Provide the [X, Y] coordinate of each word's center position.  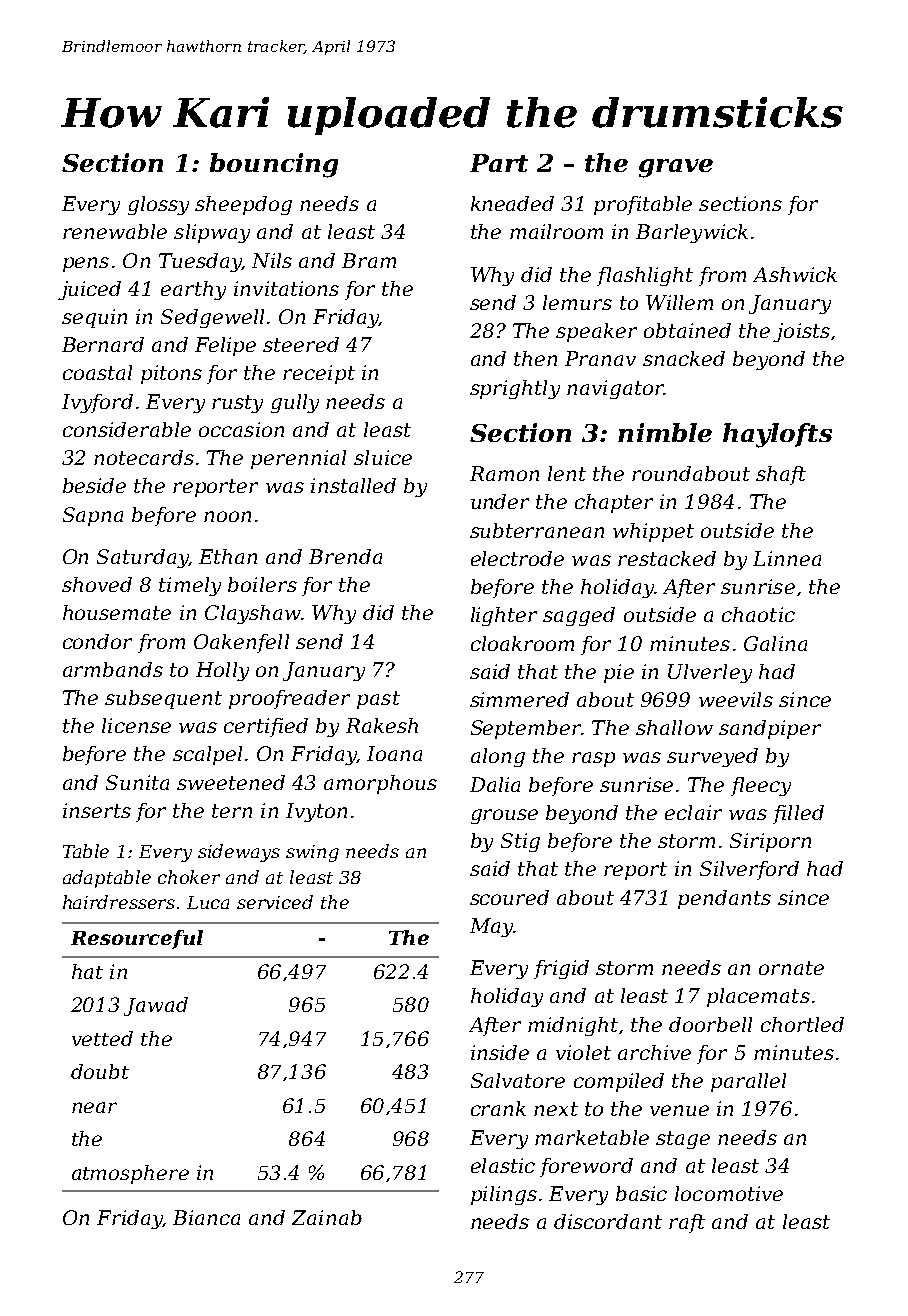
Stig [520, 842]
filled [798, 814]
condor [97, 641]
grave [676, 168]
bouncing [274, 165]
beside [94, 485]
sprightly [515, 389]
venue [679, 1110]
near [94, 1107]
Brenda [345, 556]
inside [500, 1052]
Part [499, 163]
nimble [665, 432]
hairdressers [119, 902]
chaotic [758, 614]
